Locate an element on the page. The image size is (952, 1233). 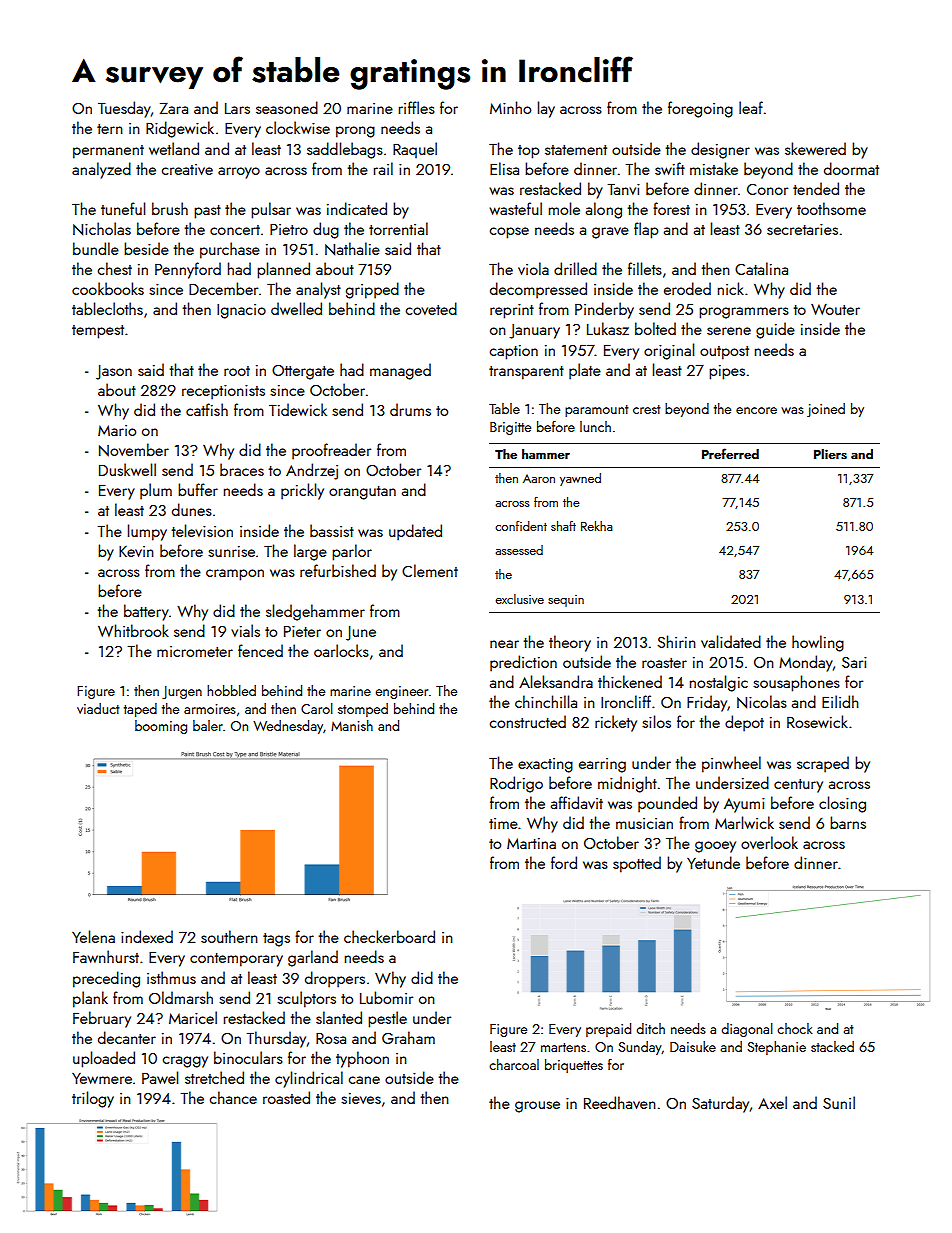
mole is located at coordinates (564, 208).
